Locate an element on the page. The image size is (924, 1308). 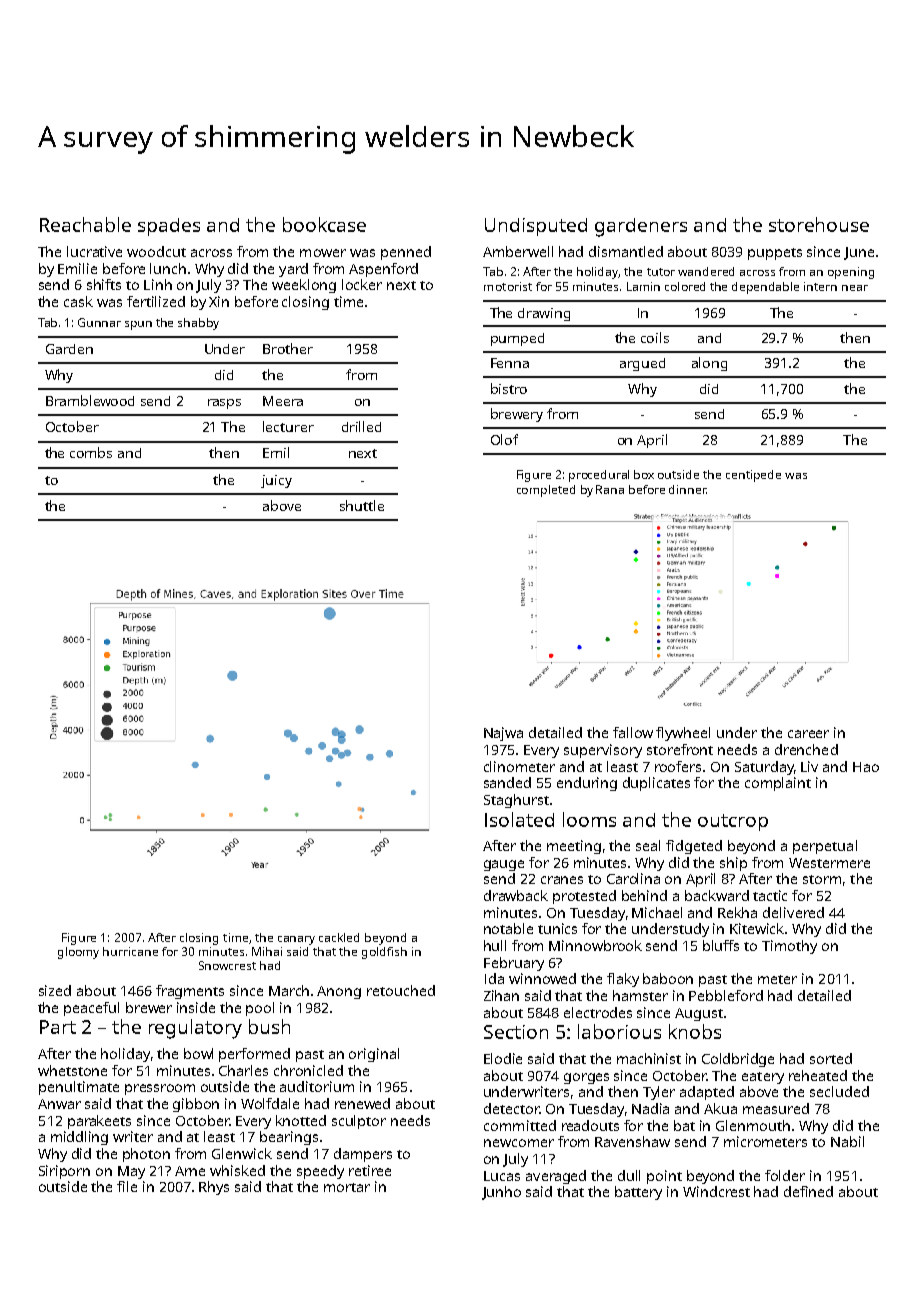
bookcase is located at coordinates (324, 224).
